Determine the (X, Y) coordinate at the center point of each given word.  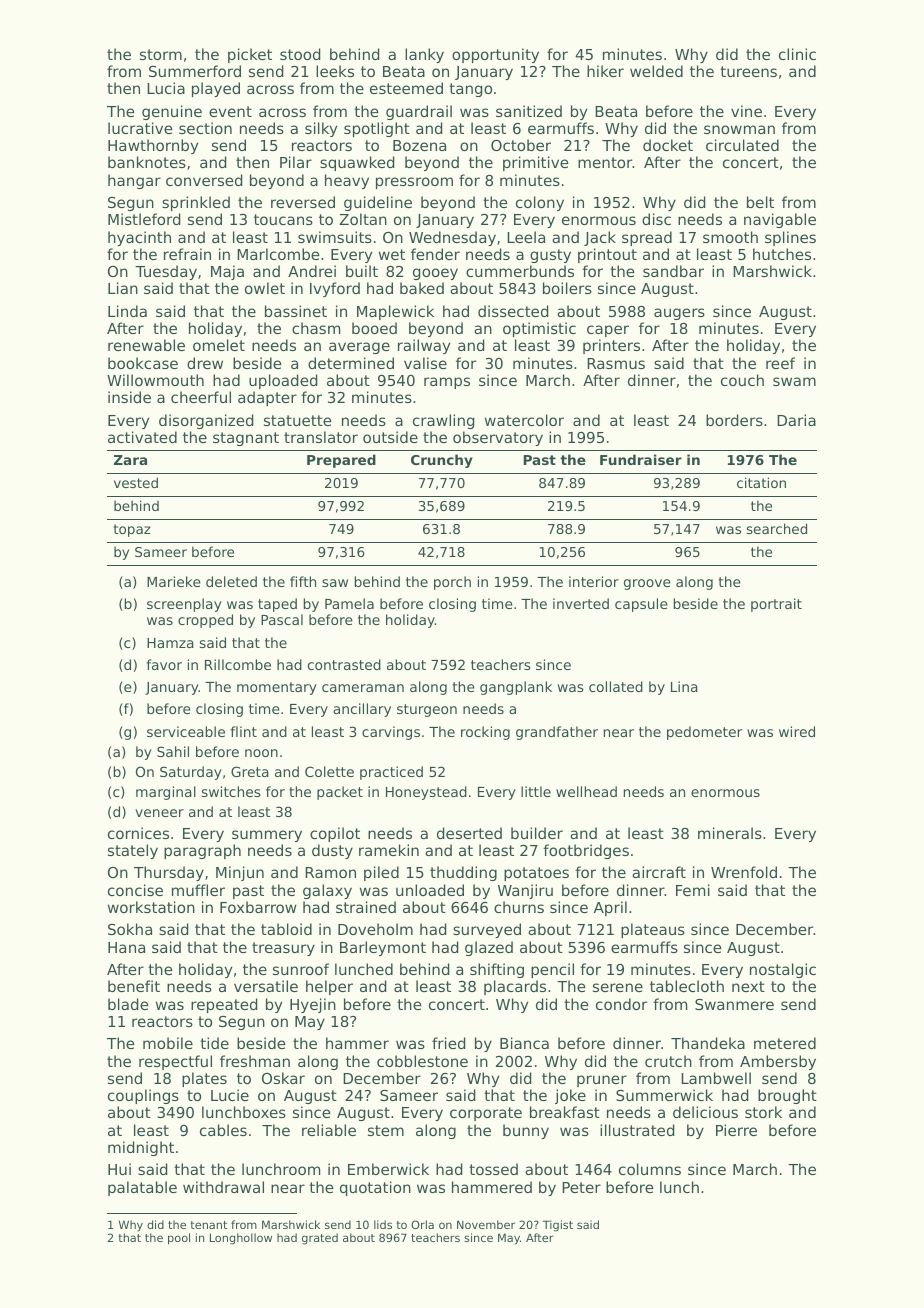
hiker (605, 71)
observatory (498, 438)
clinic (797, 54)
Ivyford (335, 289)
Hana (126, 947)
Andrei (312, 271)
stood (300, 54)
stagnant (246, 439)
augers (679, 314)
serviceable (186, 731)
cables (223, 1130)
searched (777, 528)
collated (616, 686)
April (610, 908)
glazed (489, 948)
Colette (329, 771)
